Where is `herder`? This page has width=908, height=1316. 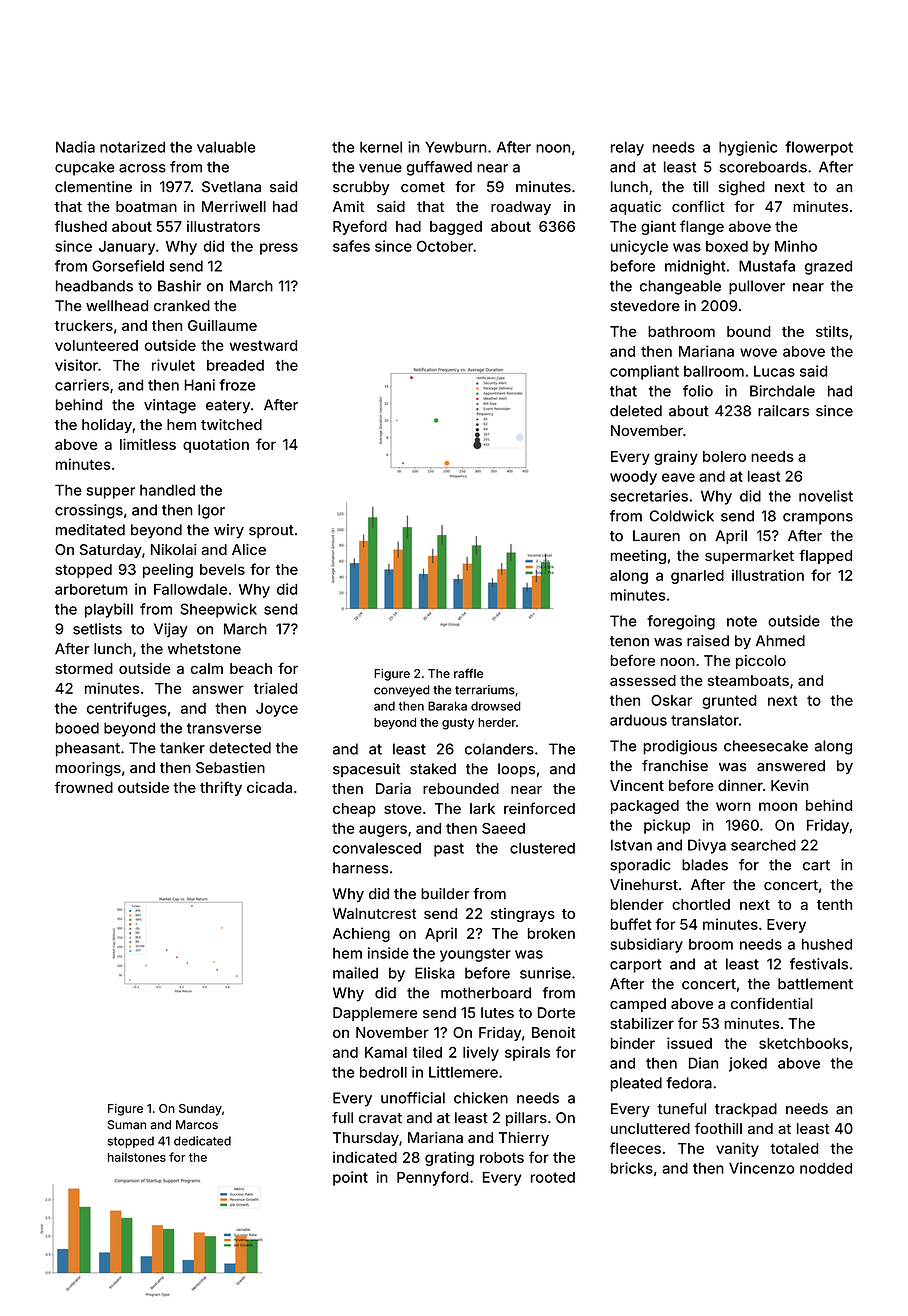
herder is located at coordinates (497, 722).
